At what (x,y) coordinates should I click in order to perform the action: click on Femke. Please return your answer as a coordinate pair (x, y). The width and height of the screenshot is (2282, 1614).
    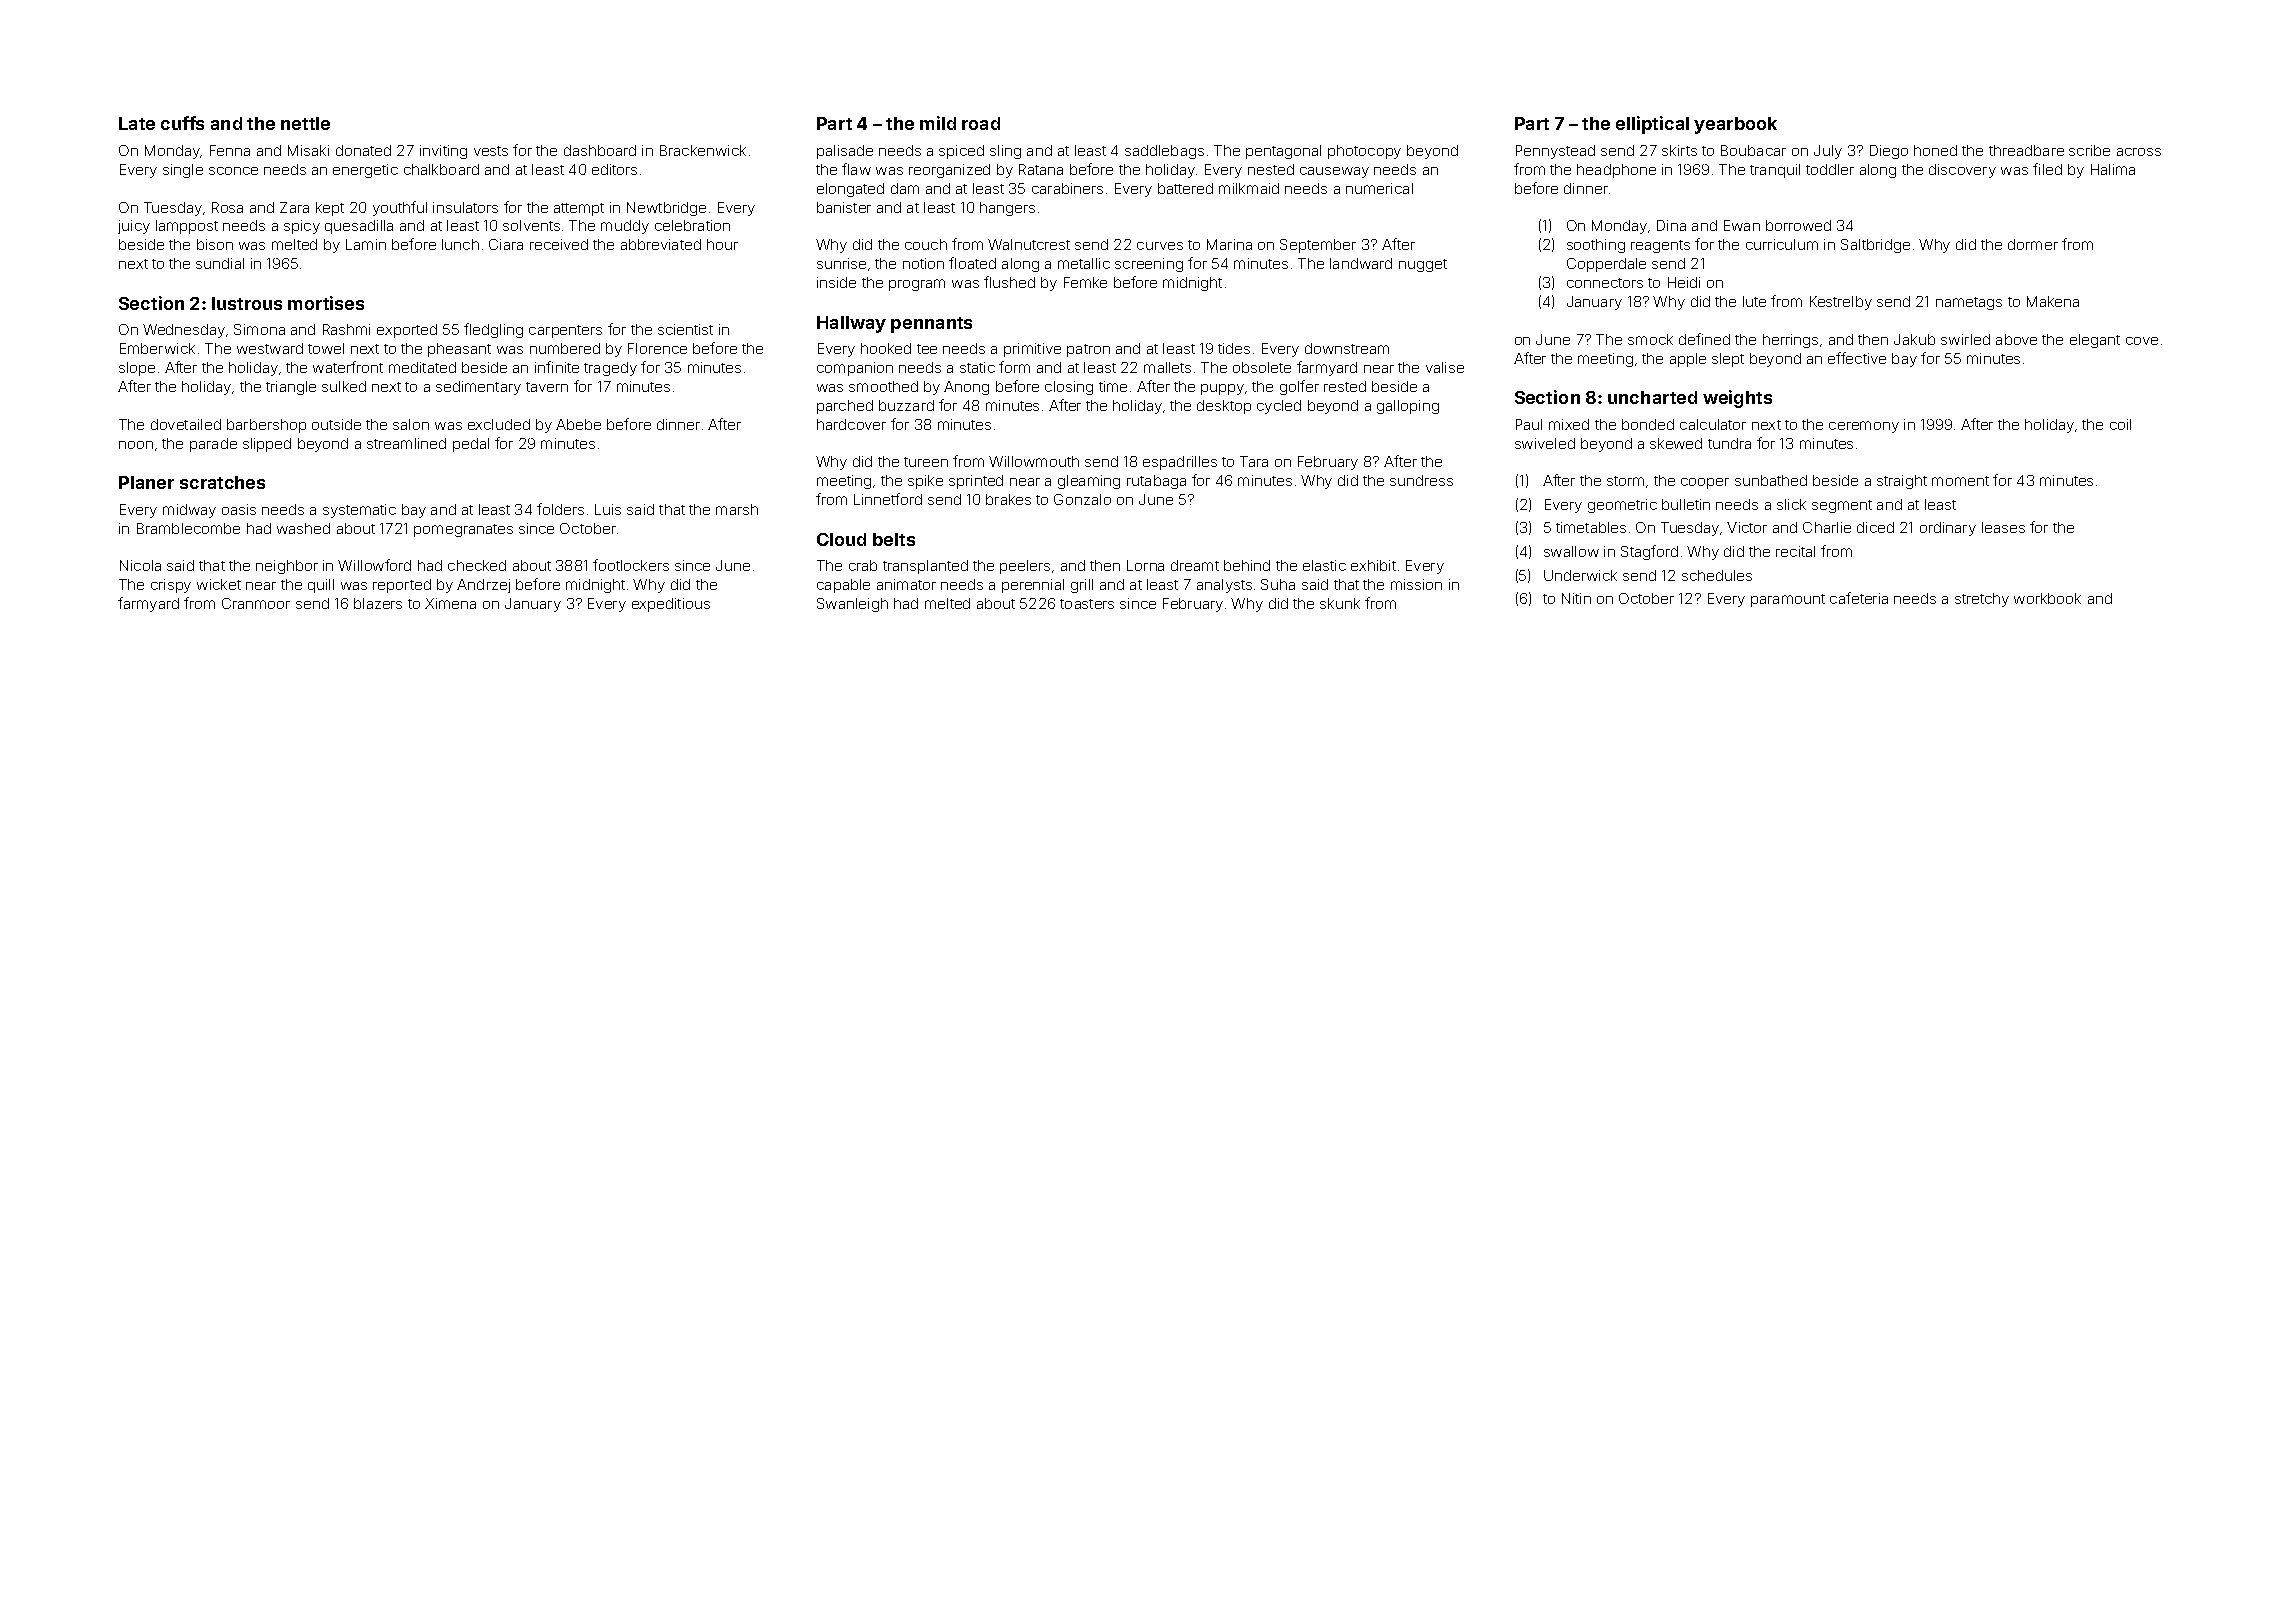
    Looking at the image, I should click on (1085, 282).
